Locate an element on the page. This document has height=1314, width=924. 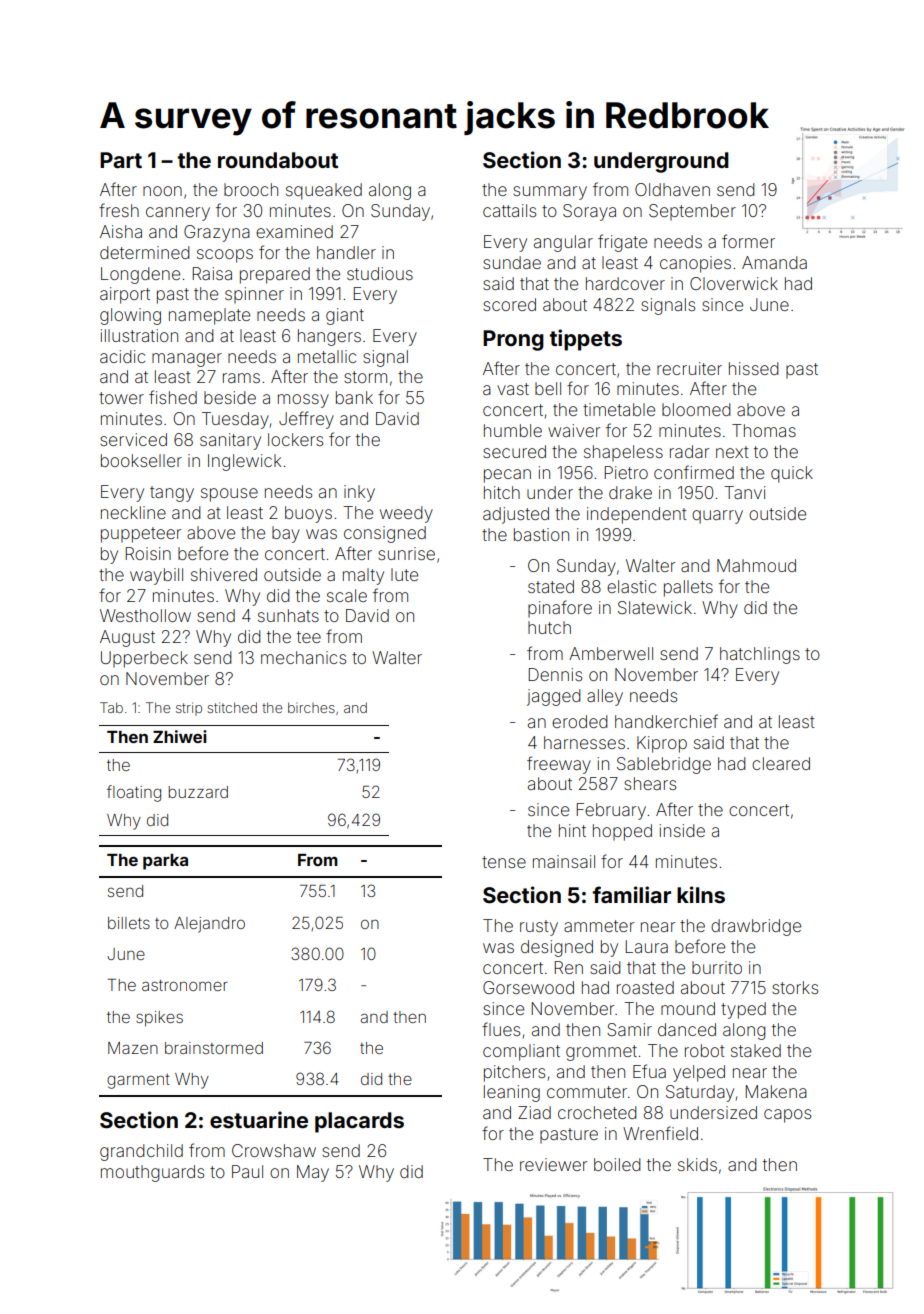
reviewer is located at coordinates (553, 1164).
